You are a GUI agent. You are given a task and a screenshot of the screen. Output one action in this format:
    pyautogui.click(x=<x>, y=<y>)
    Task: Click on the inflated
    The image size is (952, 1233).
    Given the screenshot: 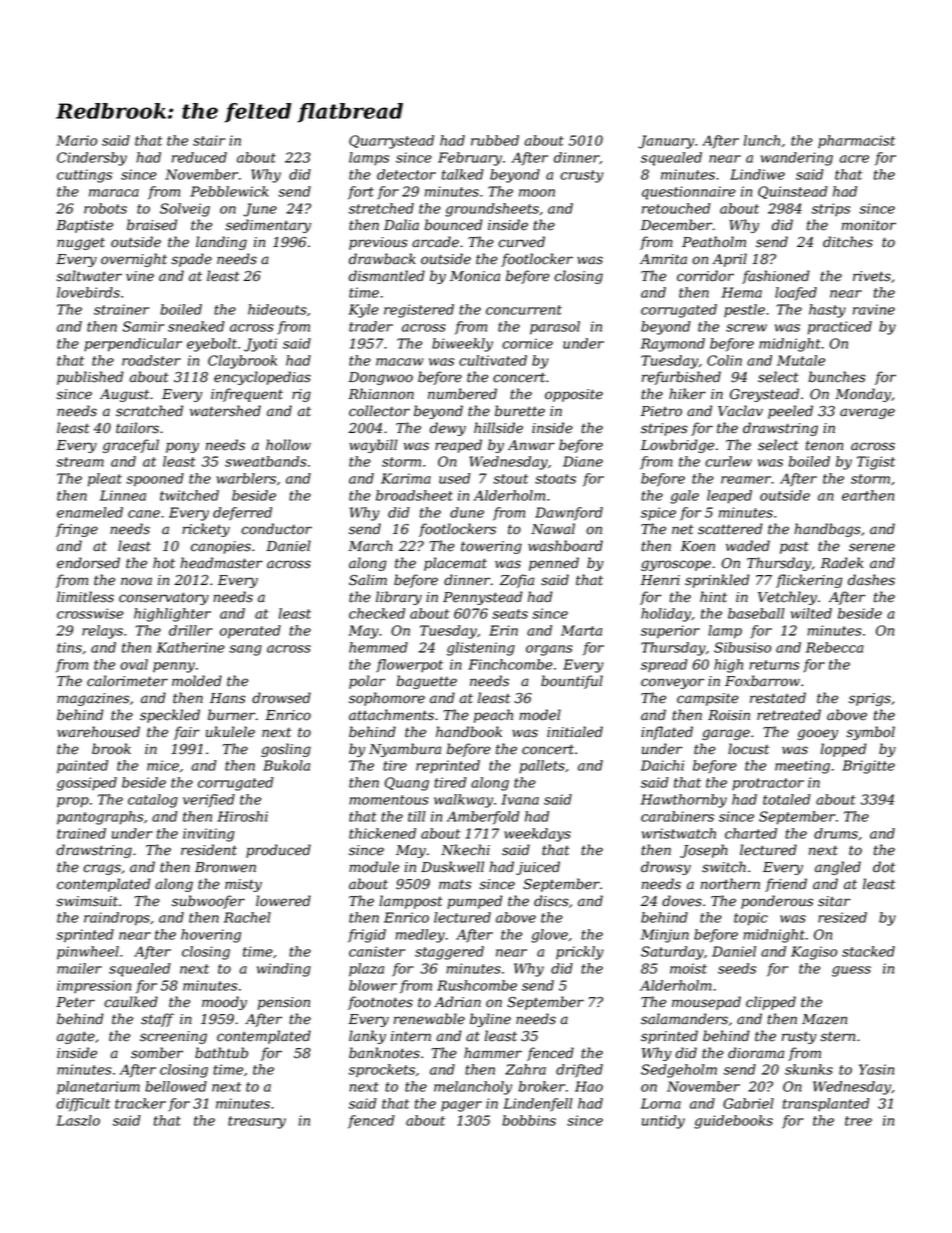 What is the action you would take?
    pyautogui.click(x=667, y=733)
